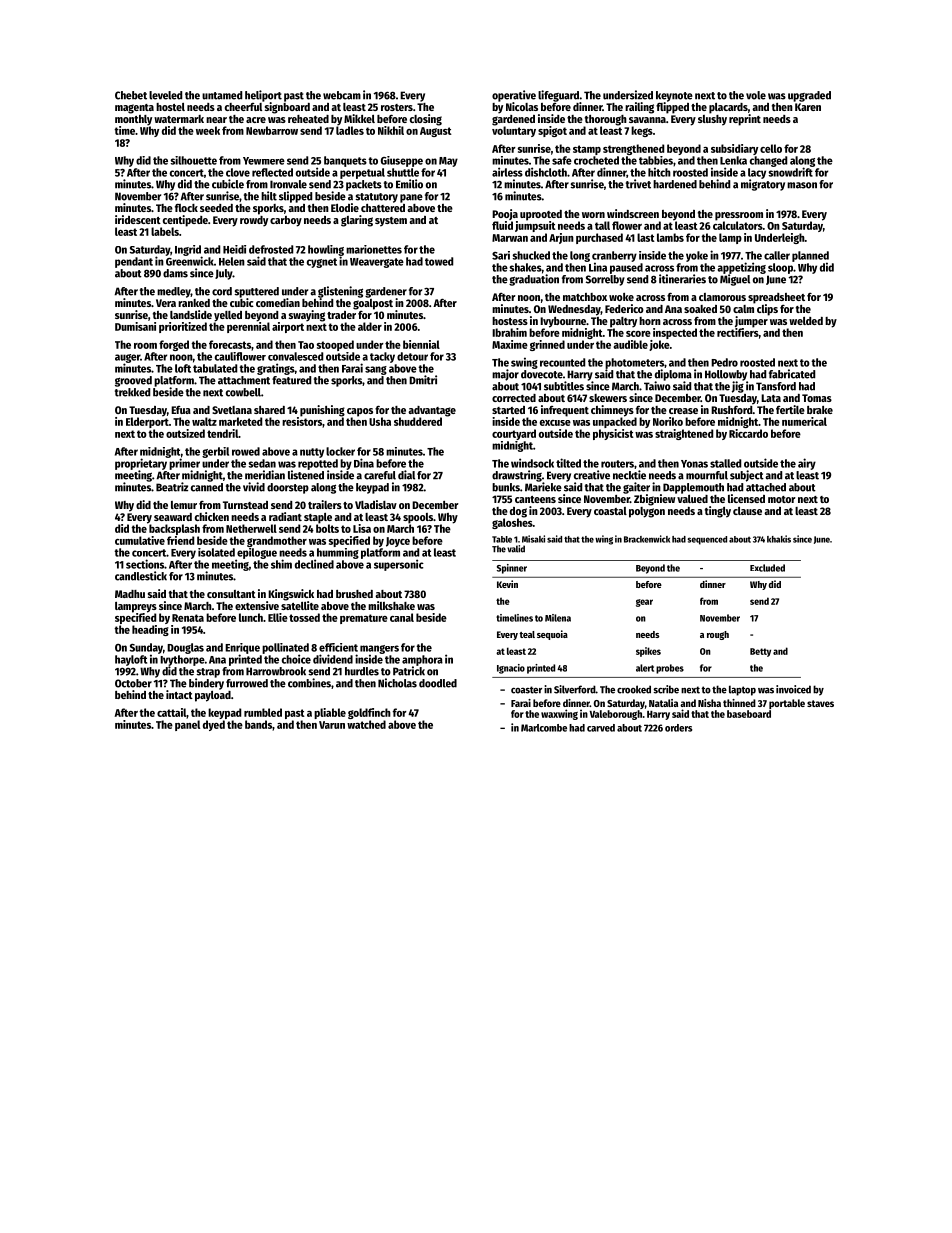 This screenshot has width=952, height=1233. Describe the element at coordinates (532, 463) in the screenshot. I see `windsock` at that location.
